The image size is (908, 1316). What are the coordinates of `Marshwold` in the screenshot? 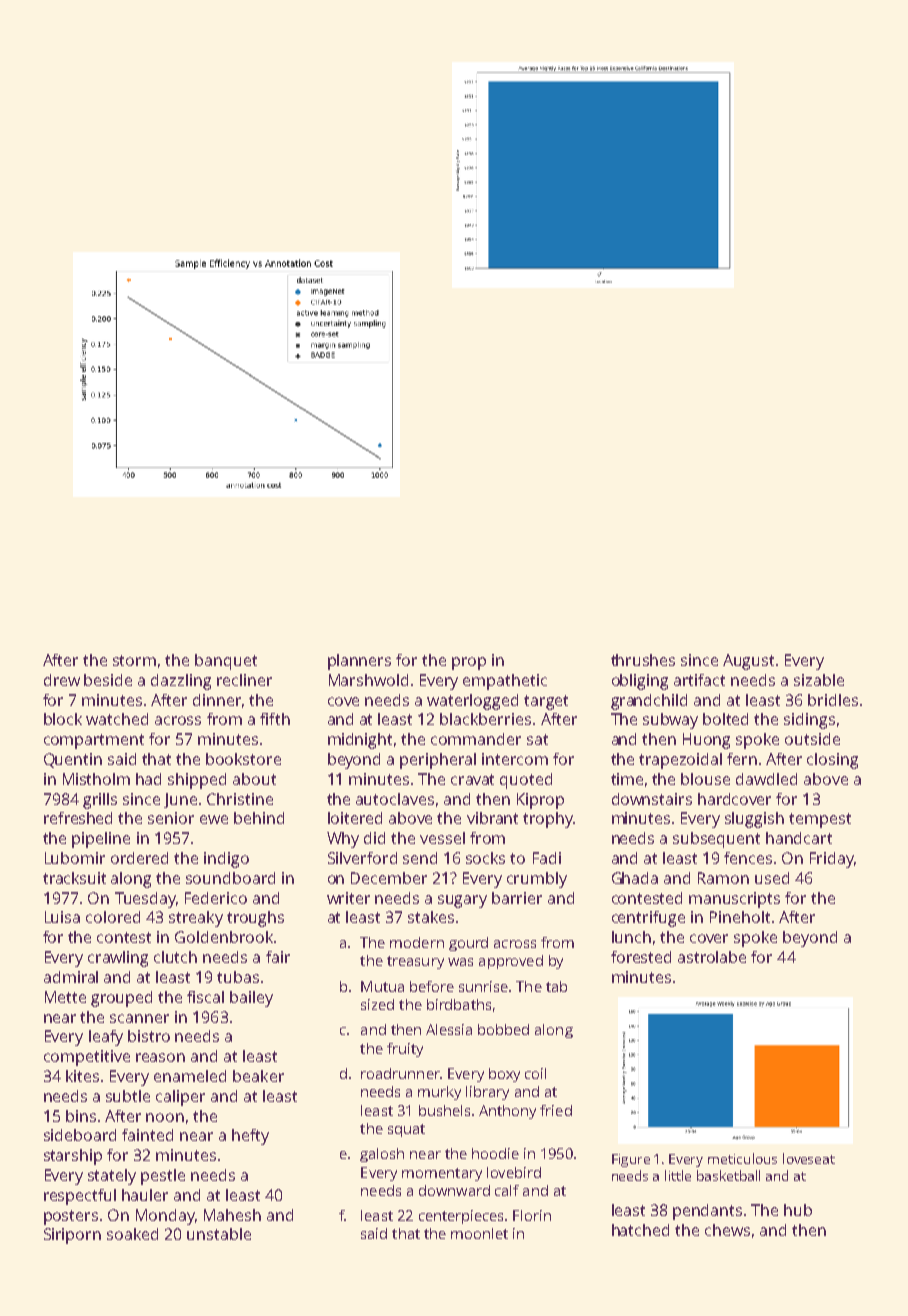 It's located at (368, 680).
